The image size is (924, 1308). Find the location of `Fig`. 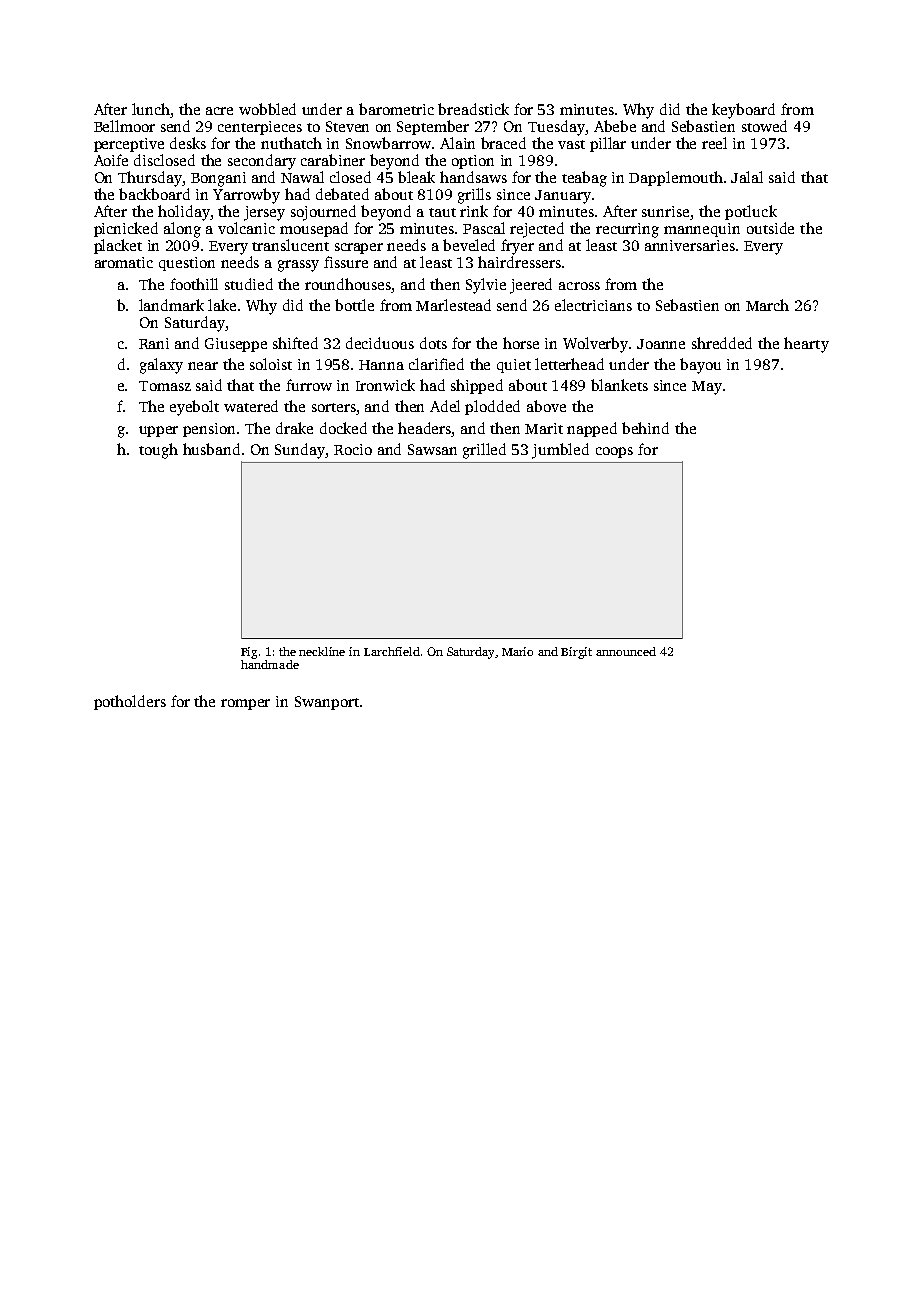

Fig is located at coordinates (249, 653).
